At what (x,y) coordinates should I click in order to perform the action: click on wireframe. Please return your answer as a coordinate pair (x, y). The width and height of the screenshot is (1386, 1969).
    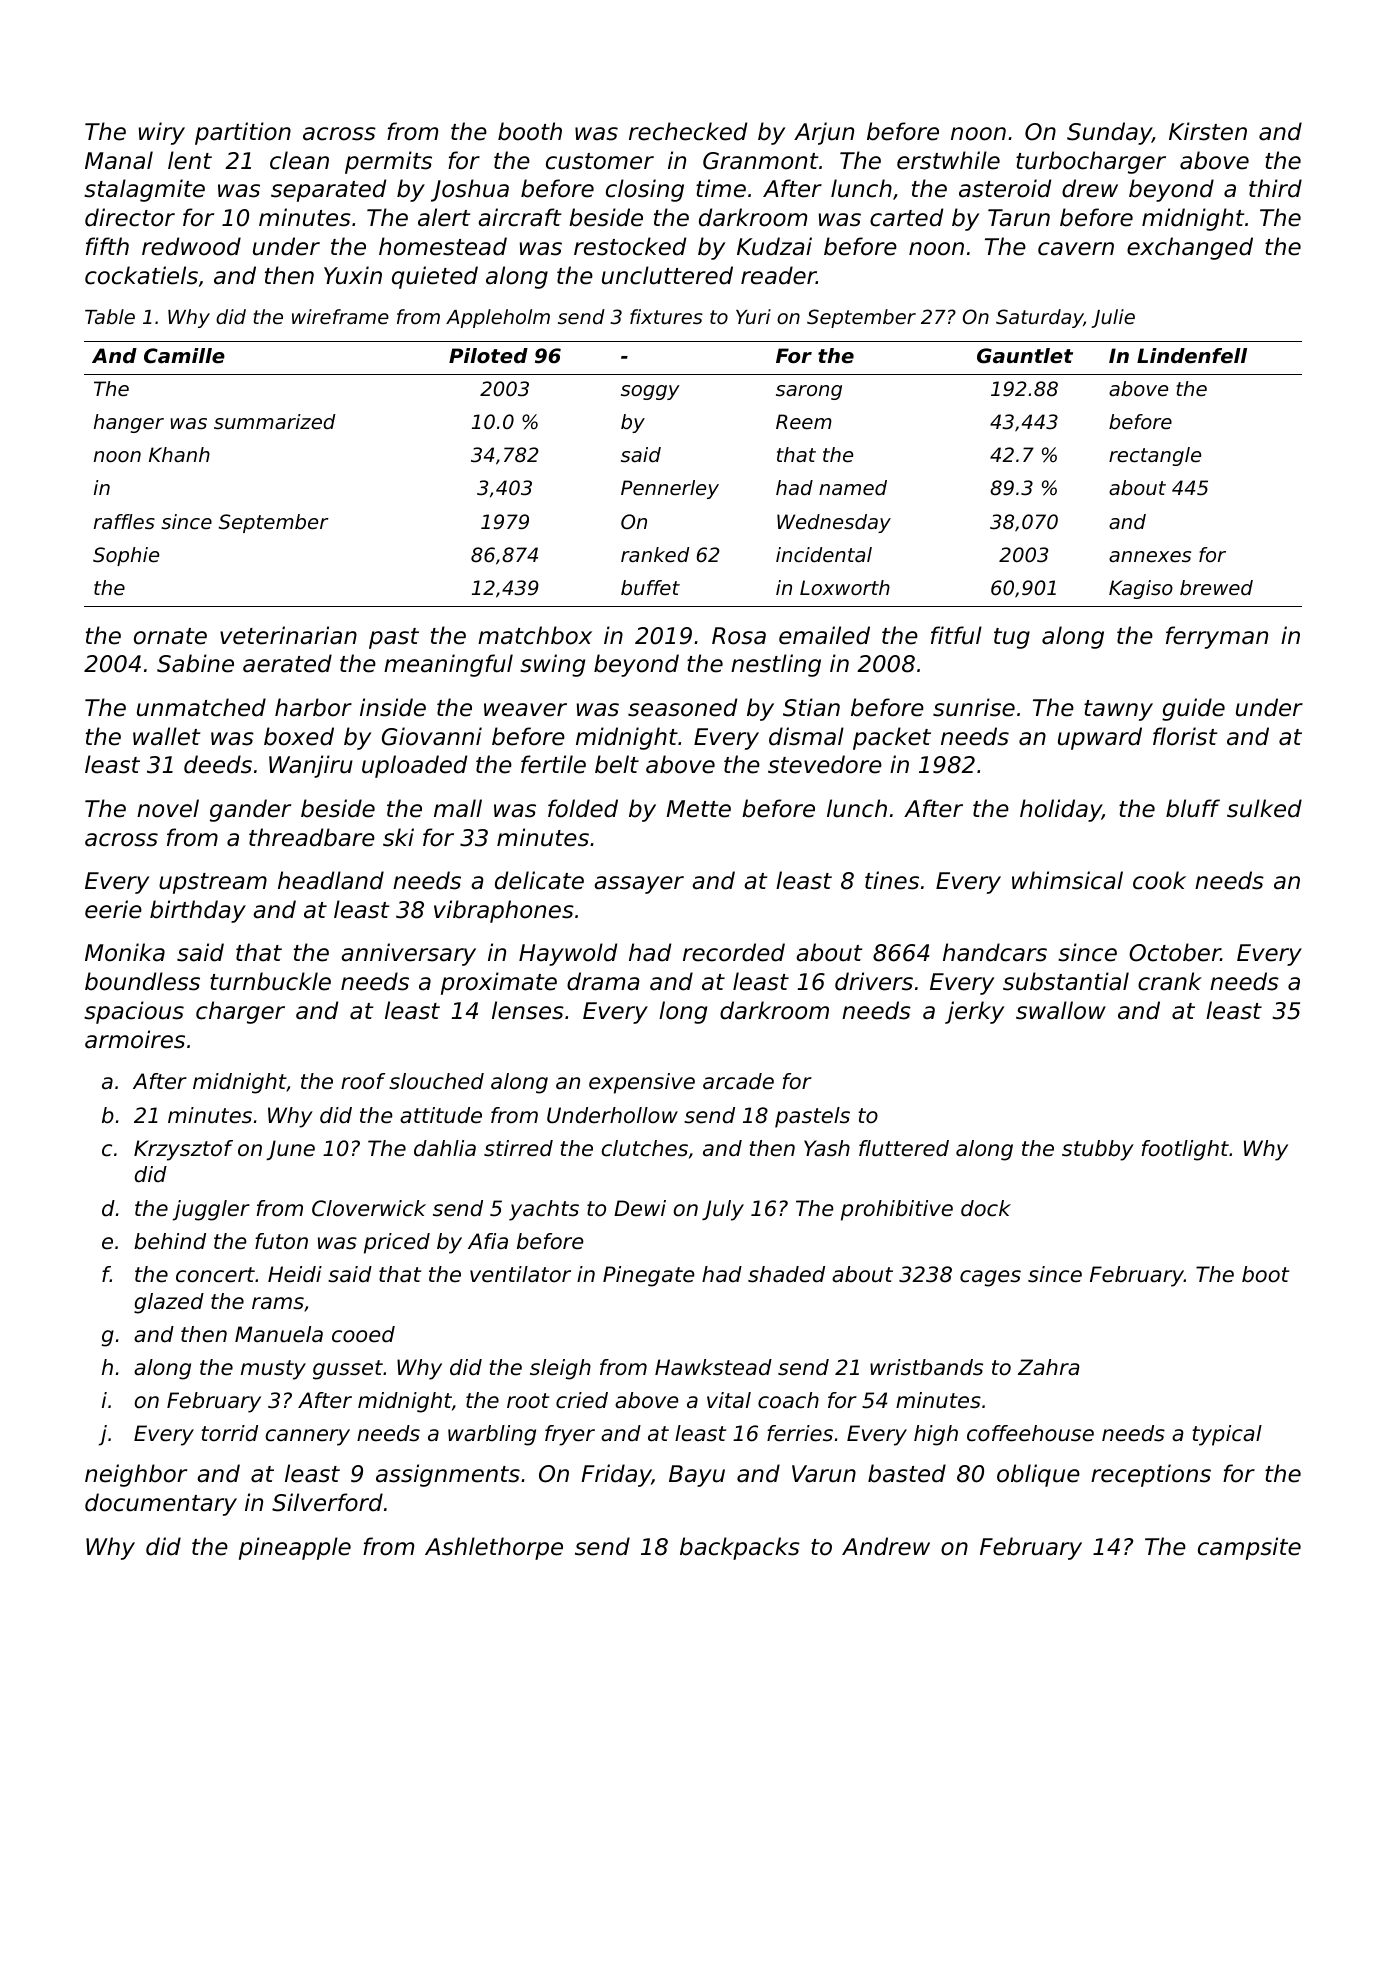
    Looking at the image, I should click on (340, 316).
